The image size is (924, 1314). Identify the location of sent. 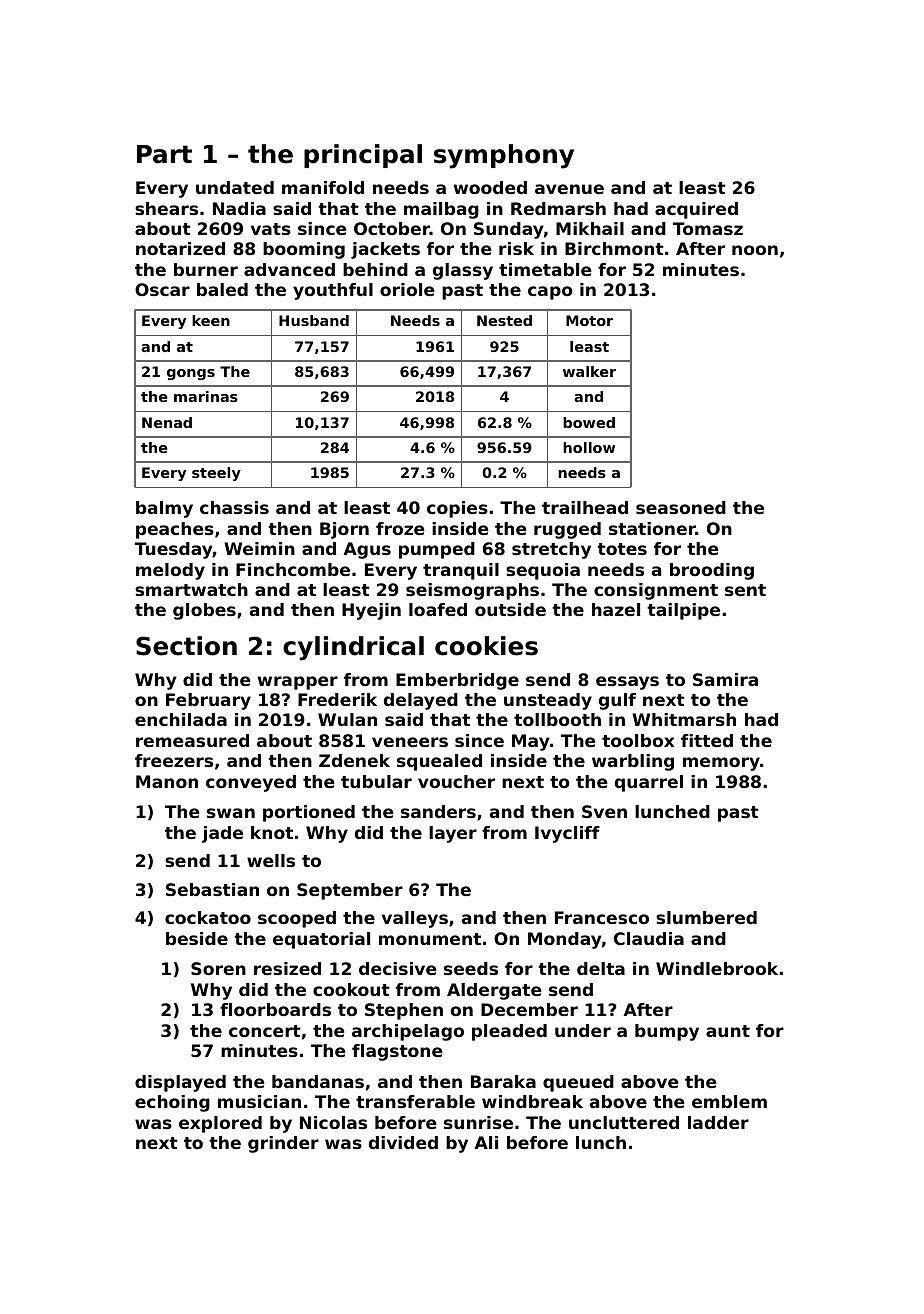
(745, 590).
